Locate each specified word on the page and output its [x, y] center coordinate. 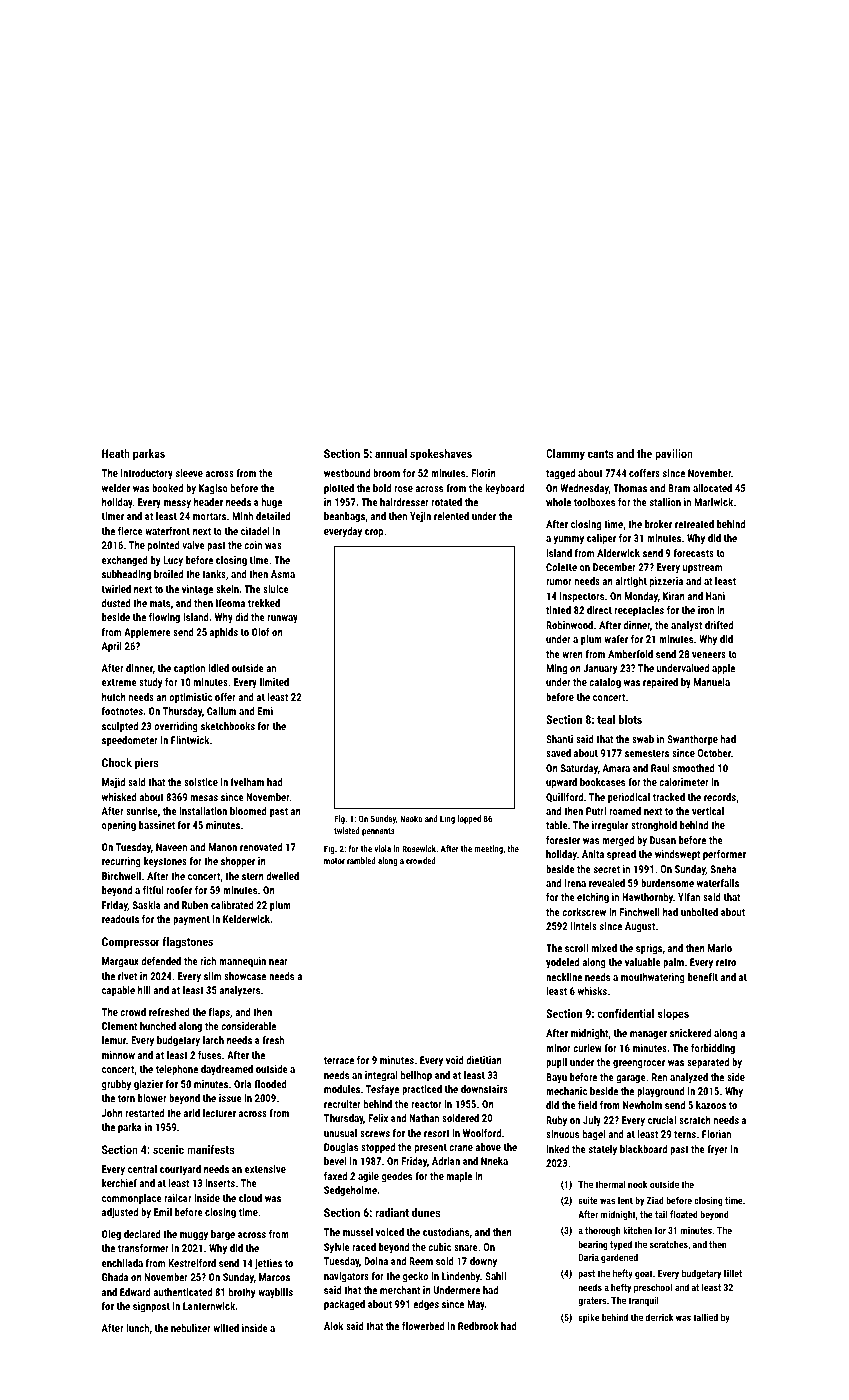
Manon [223, 847]
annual [391, 453]
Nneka [494, 1161]
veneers [709, 655]
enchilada [122, 1263]
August [640, 927]
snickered [690, 1033]
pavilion [674, 455]
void [455, 1060]
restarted [145, 1113]
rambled [361, 860]
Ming [556, 669]
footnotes [122, 711]
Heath [116, 453]
